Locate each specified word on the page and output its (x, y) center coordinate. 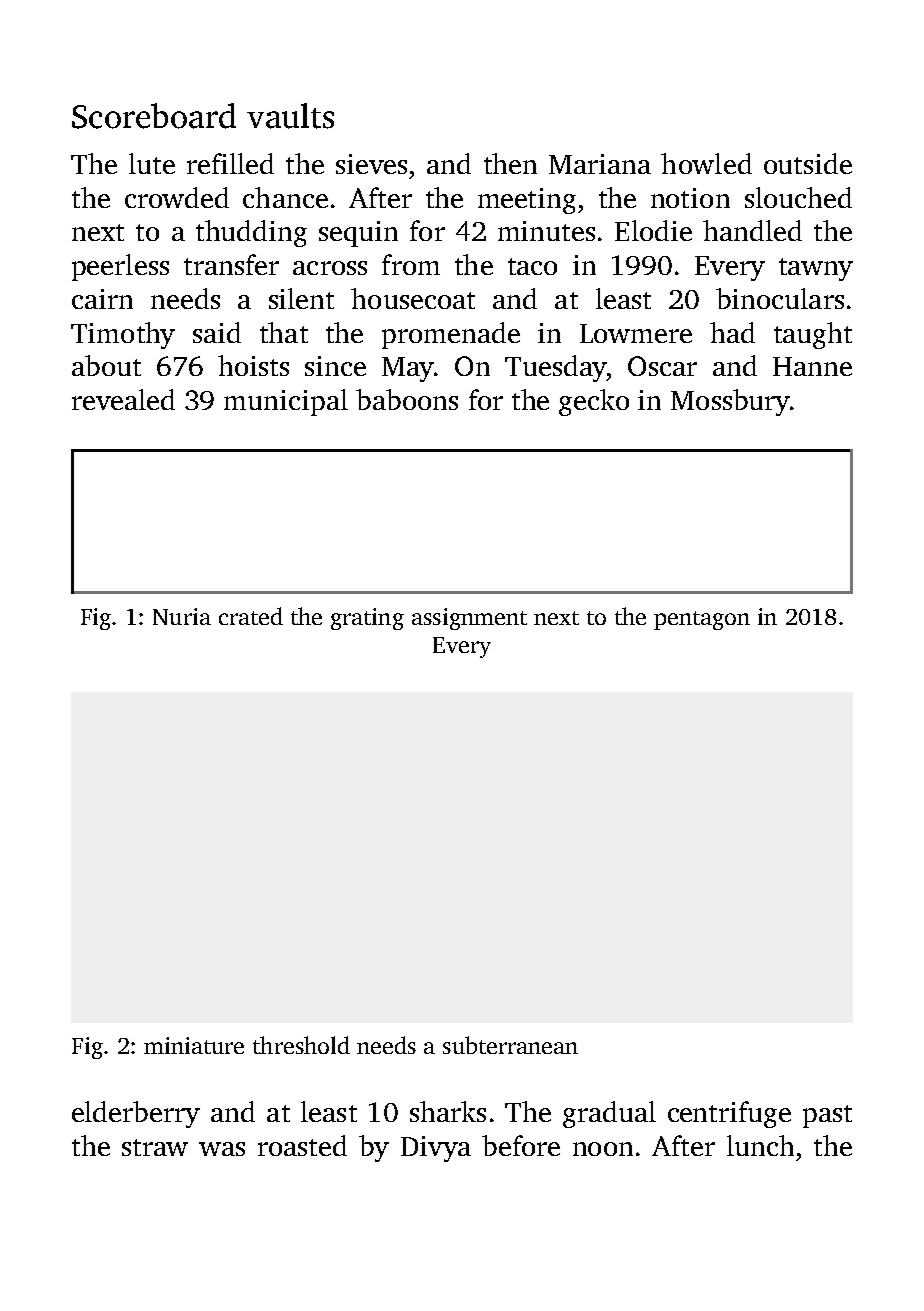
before (521, 1145)
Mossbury (730, 402)
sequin (358, 234)
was (222, 1149)
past (827, 1116)
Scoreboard (154, 116)
